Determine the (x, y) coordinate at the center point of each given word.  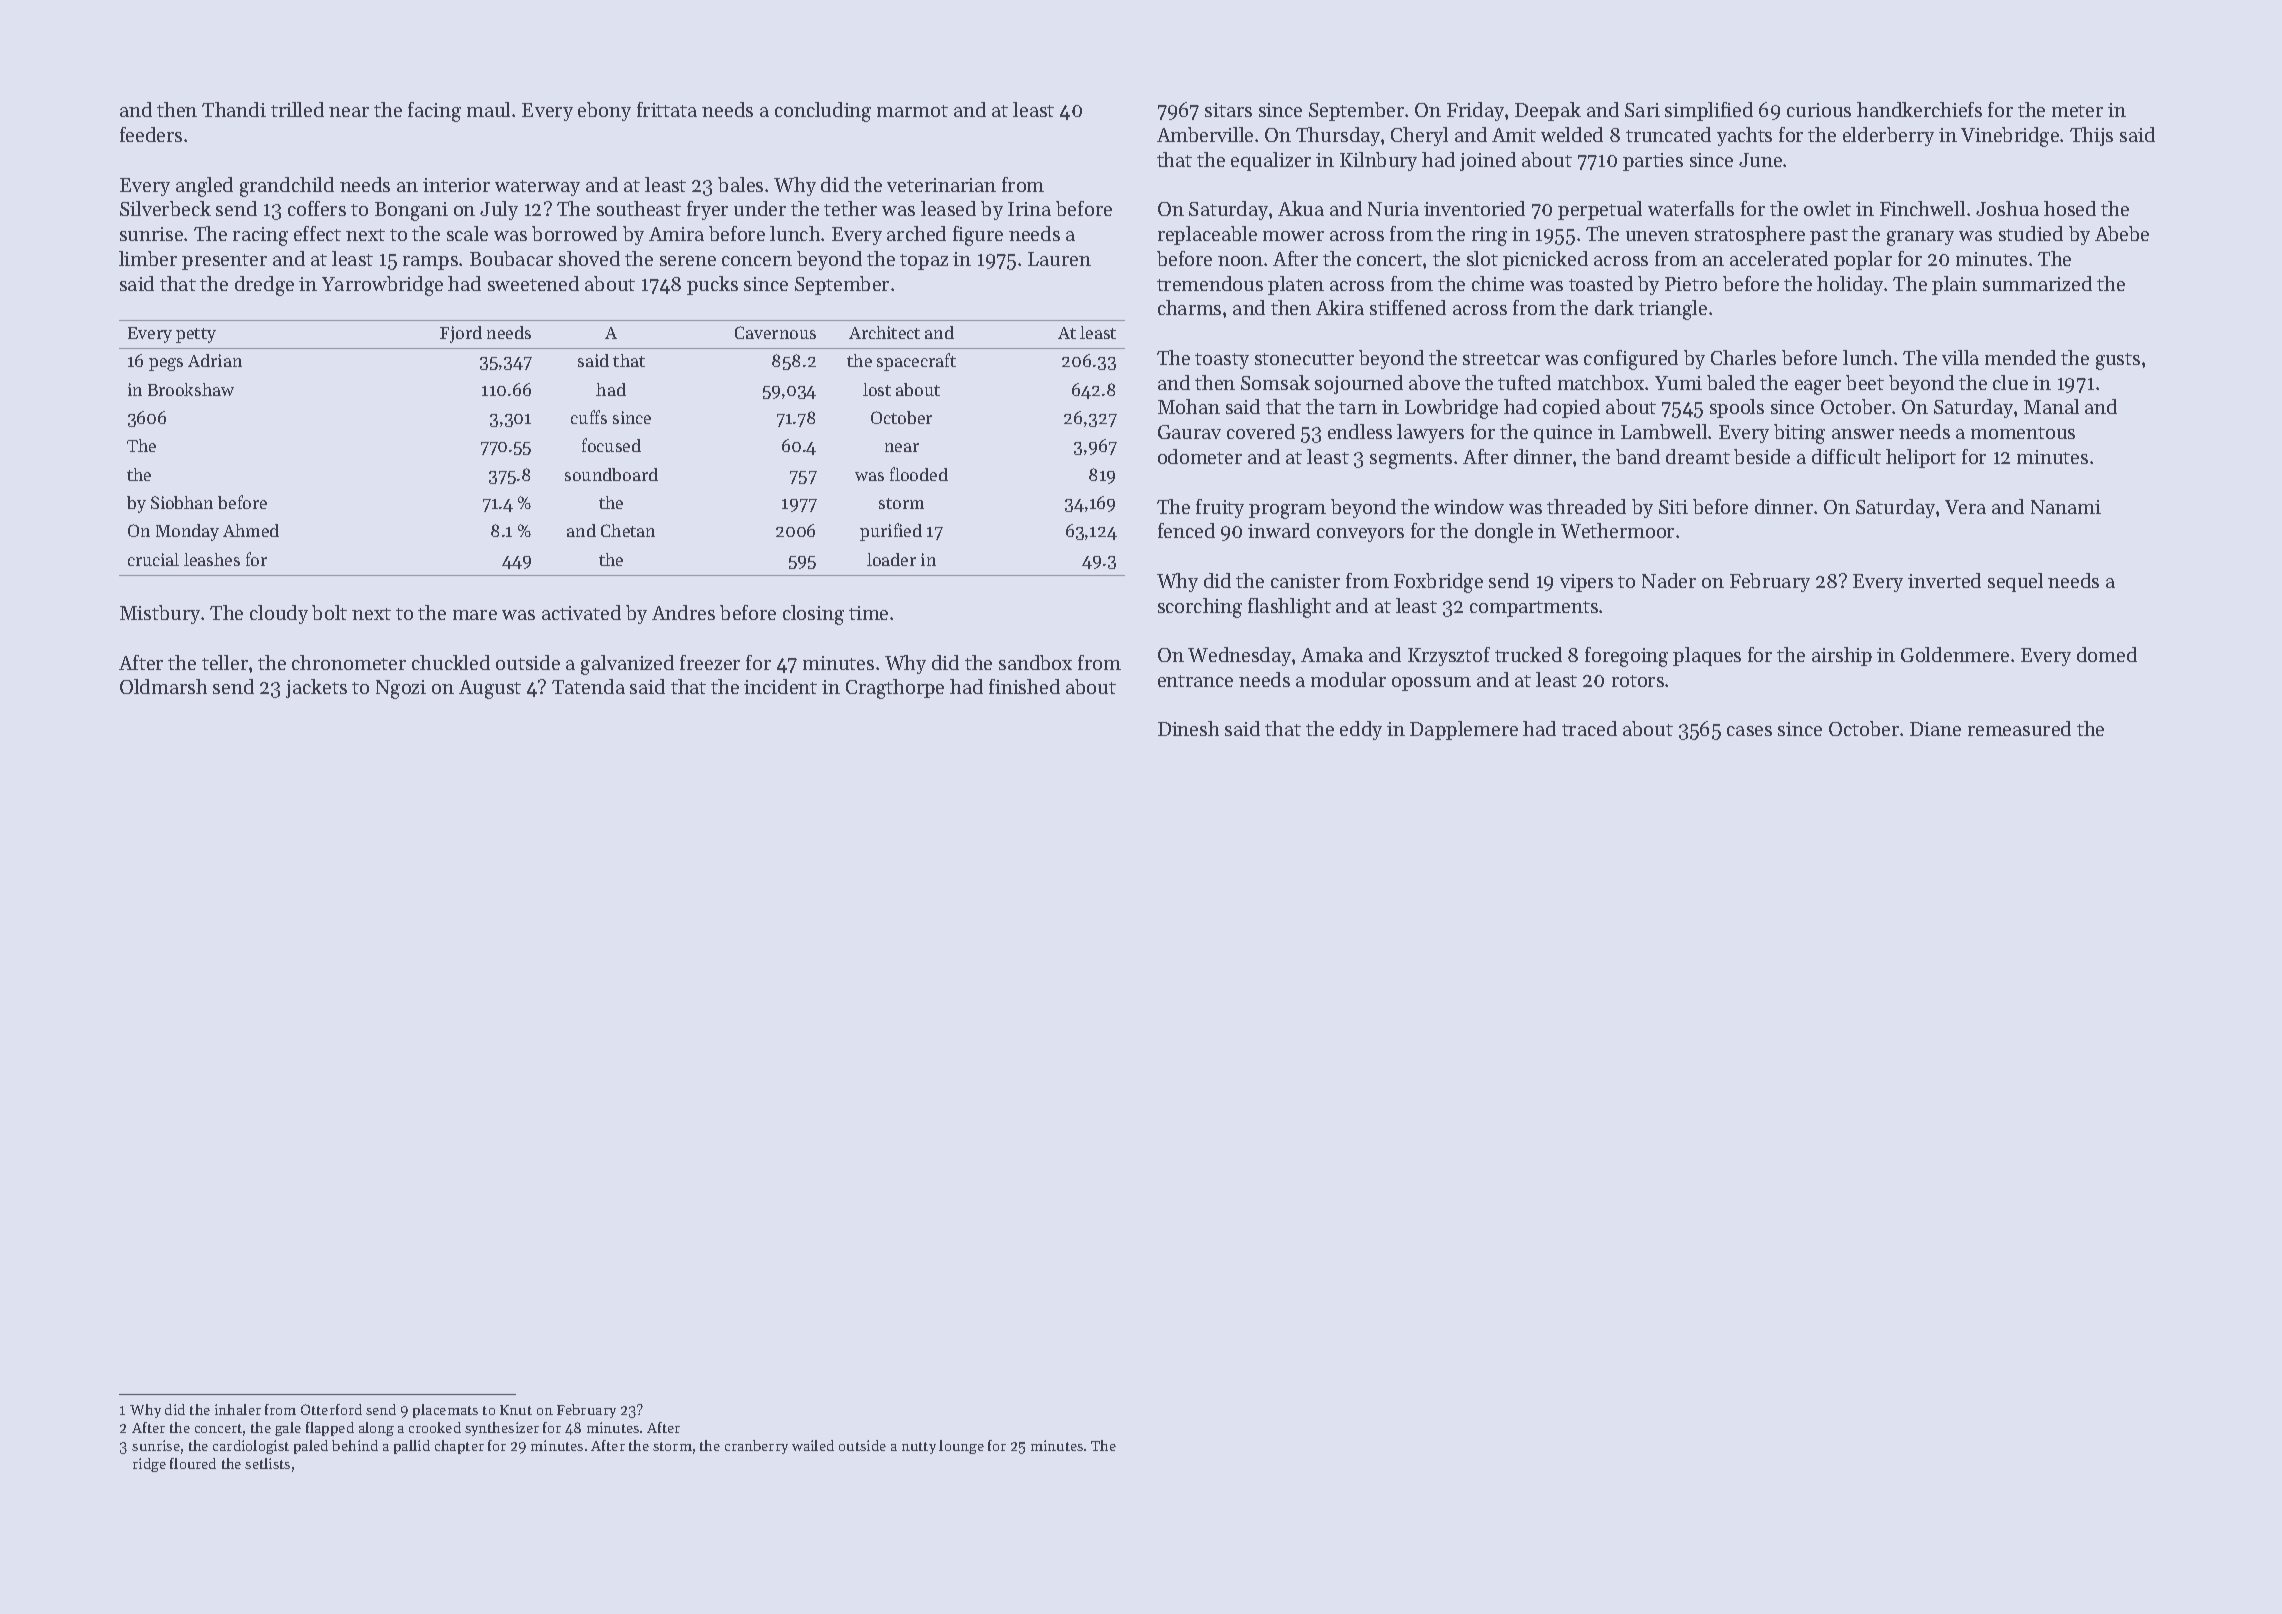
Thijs (2091, 136)
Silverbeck (165, 208)
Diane (1935, 729)
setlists (267, 1463)
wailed (813, 1445)
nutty (919, 1448)
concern (757, 261)
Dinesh (1188, 728)
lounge (961, 1447)
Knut (516, 1410)
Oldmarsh (163, 686)
